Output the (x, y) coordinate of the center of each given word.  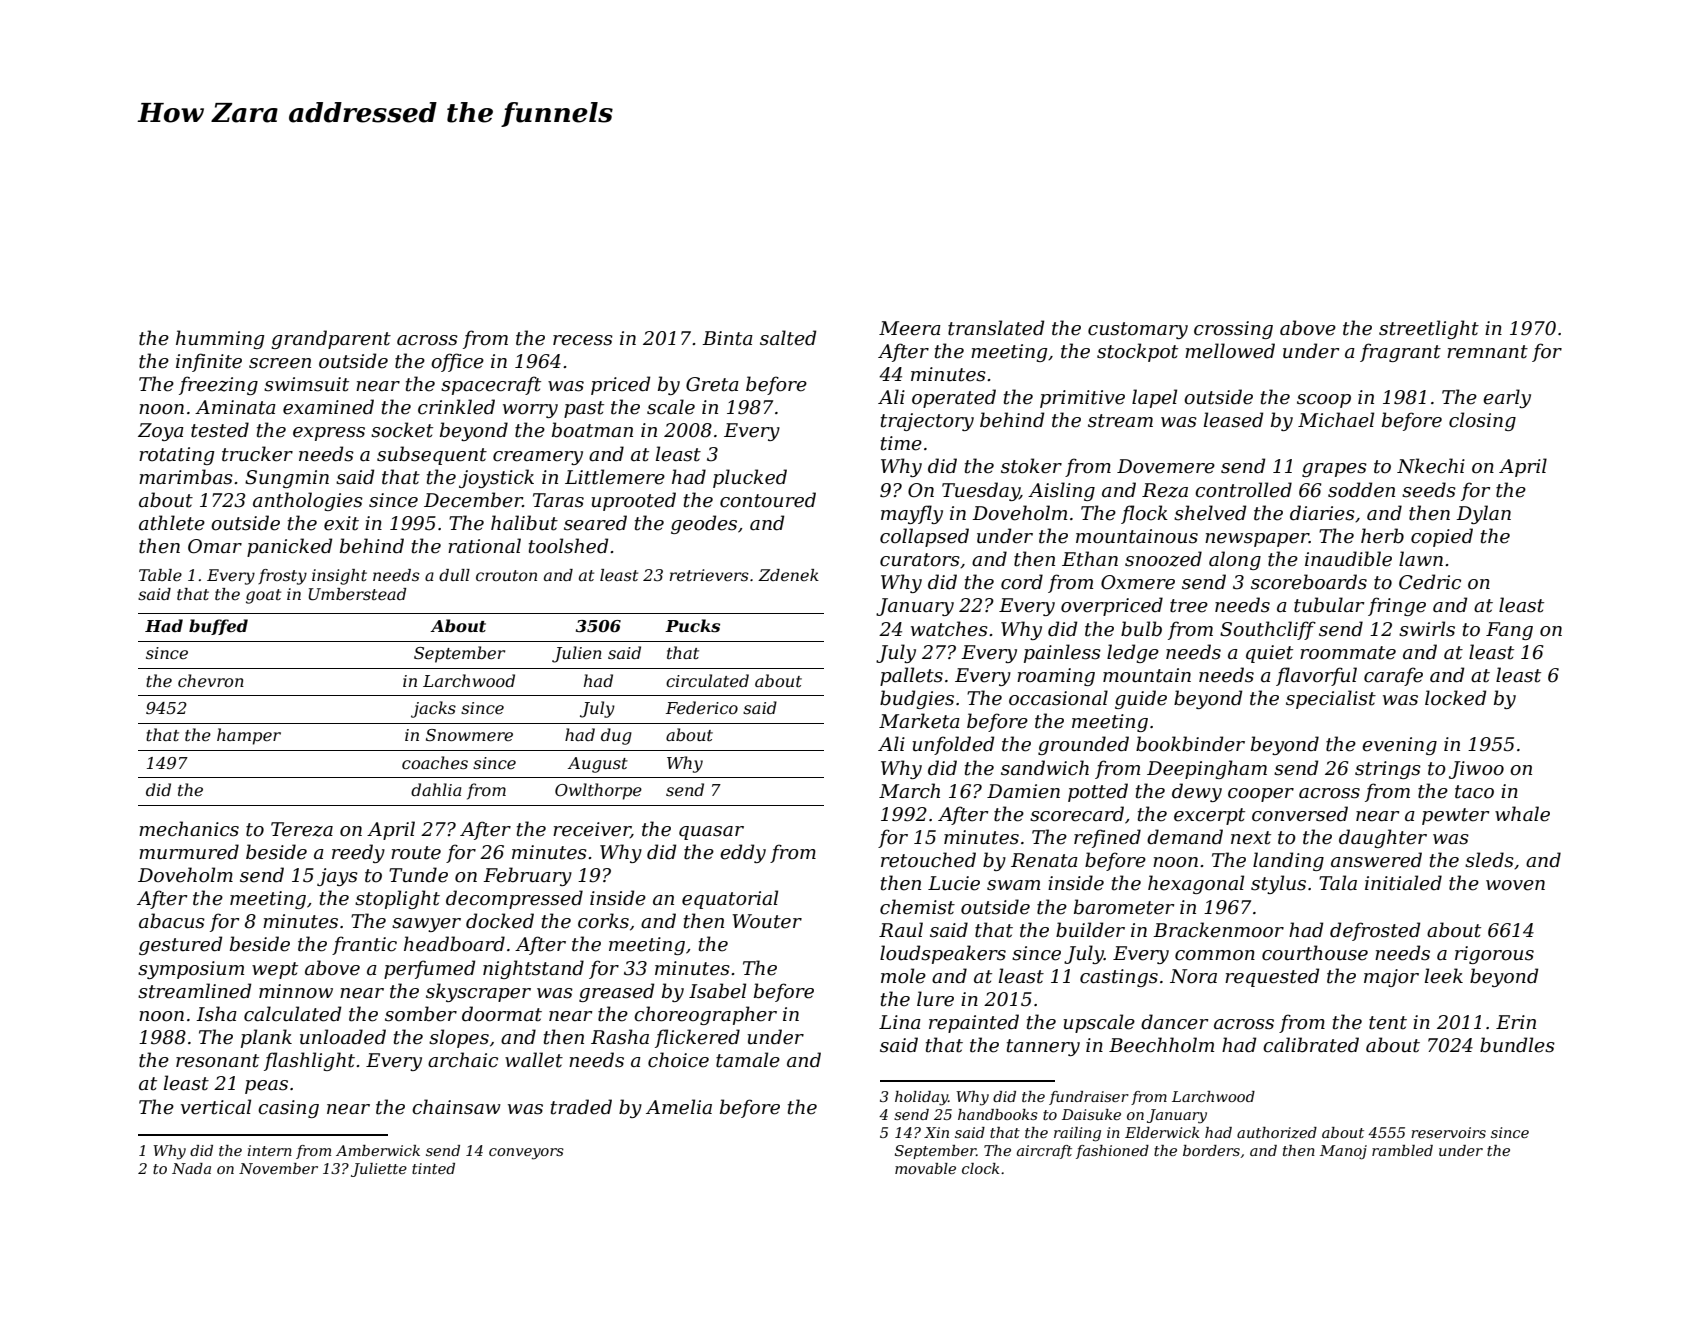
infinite (209, 362)
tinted (433, 1168)
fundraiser (1089, 1098)
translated (996, 328)
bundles (1517, 1045)
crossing (1233, 330)
